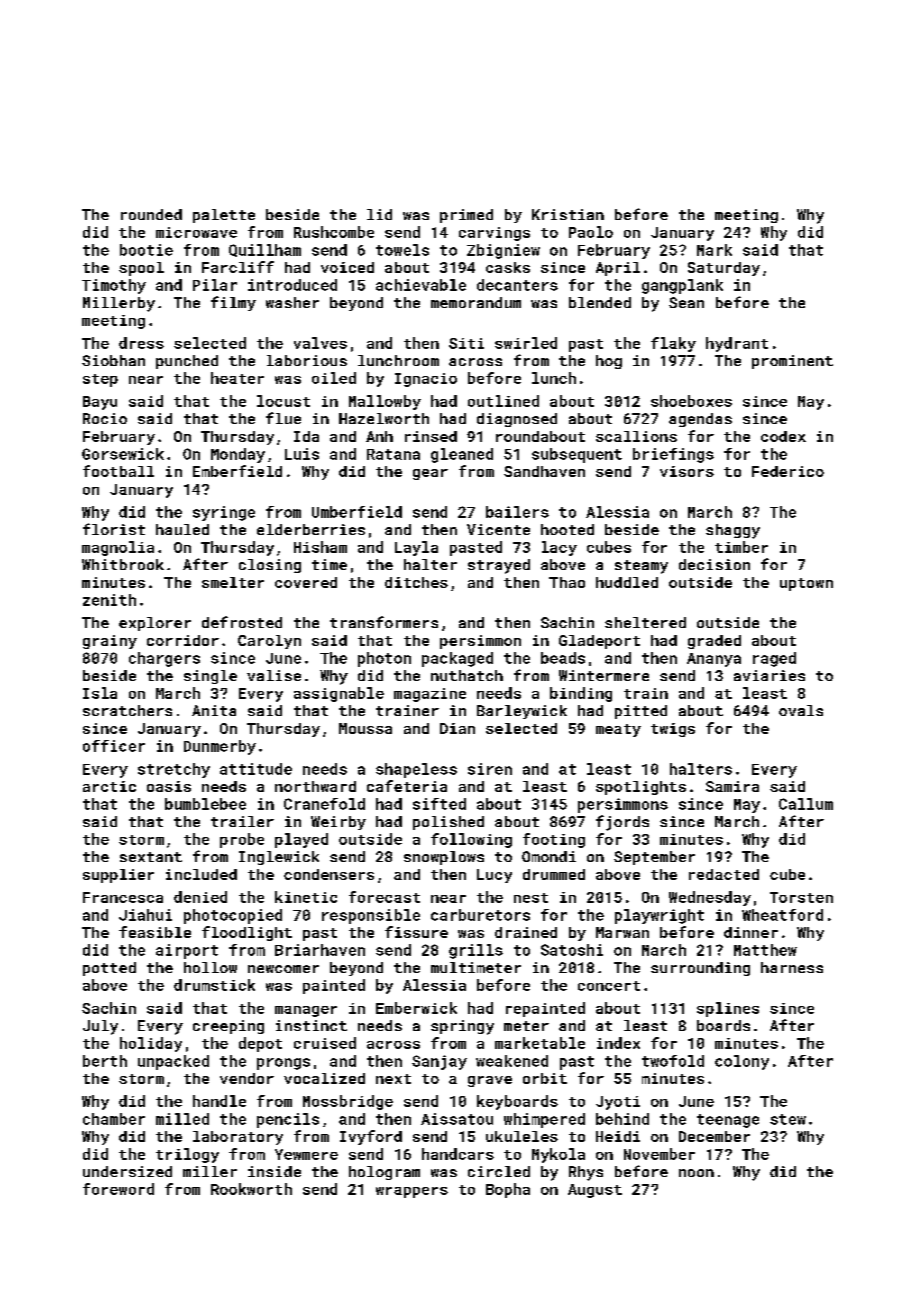  What do you see at coordinates (696, 1173) in the screenshot?
I see `noon` at bounding box center [696, 1173].
